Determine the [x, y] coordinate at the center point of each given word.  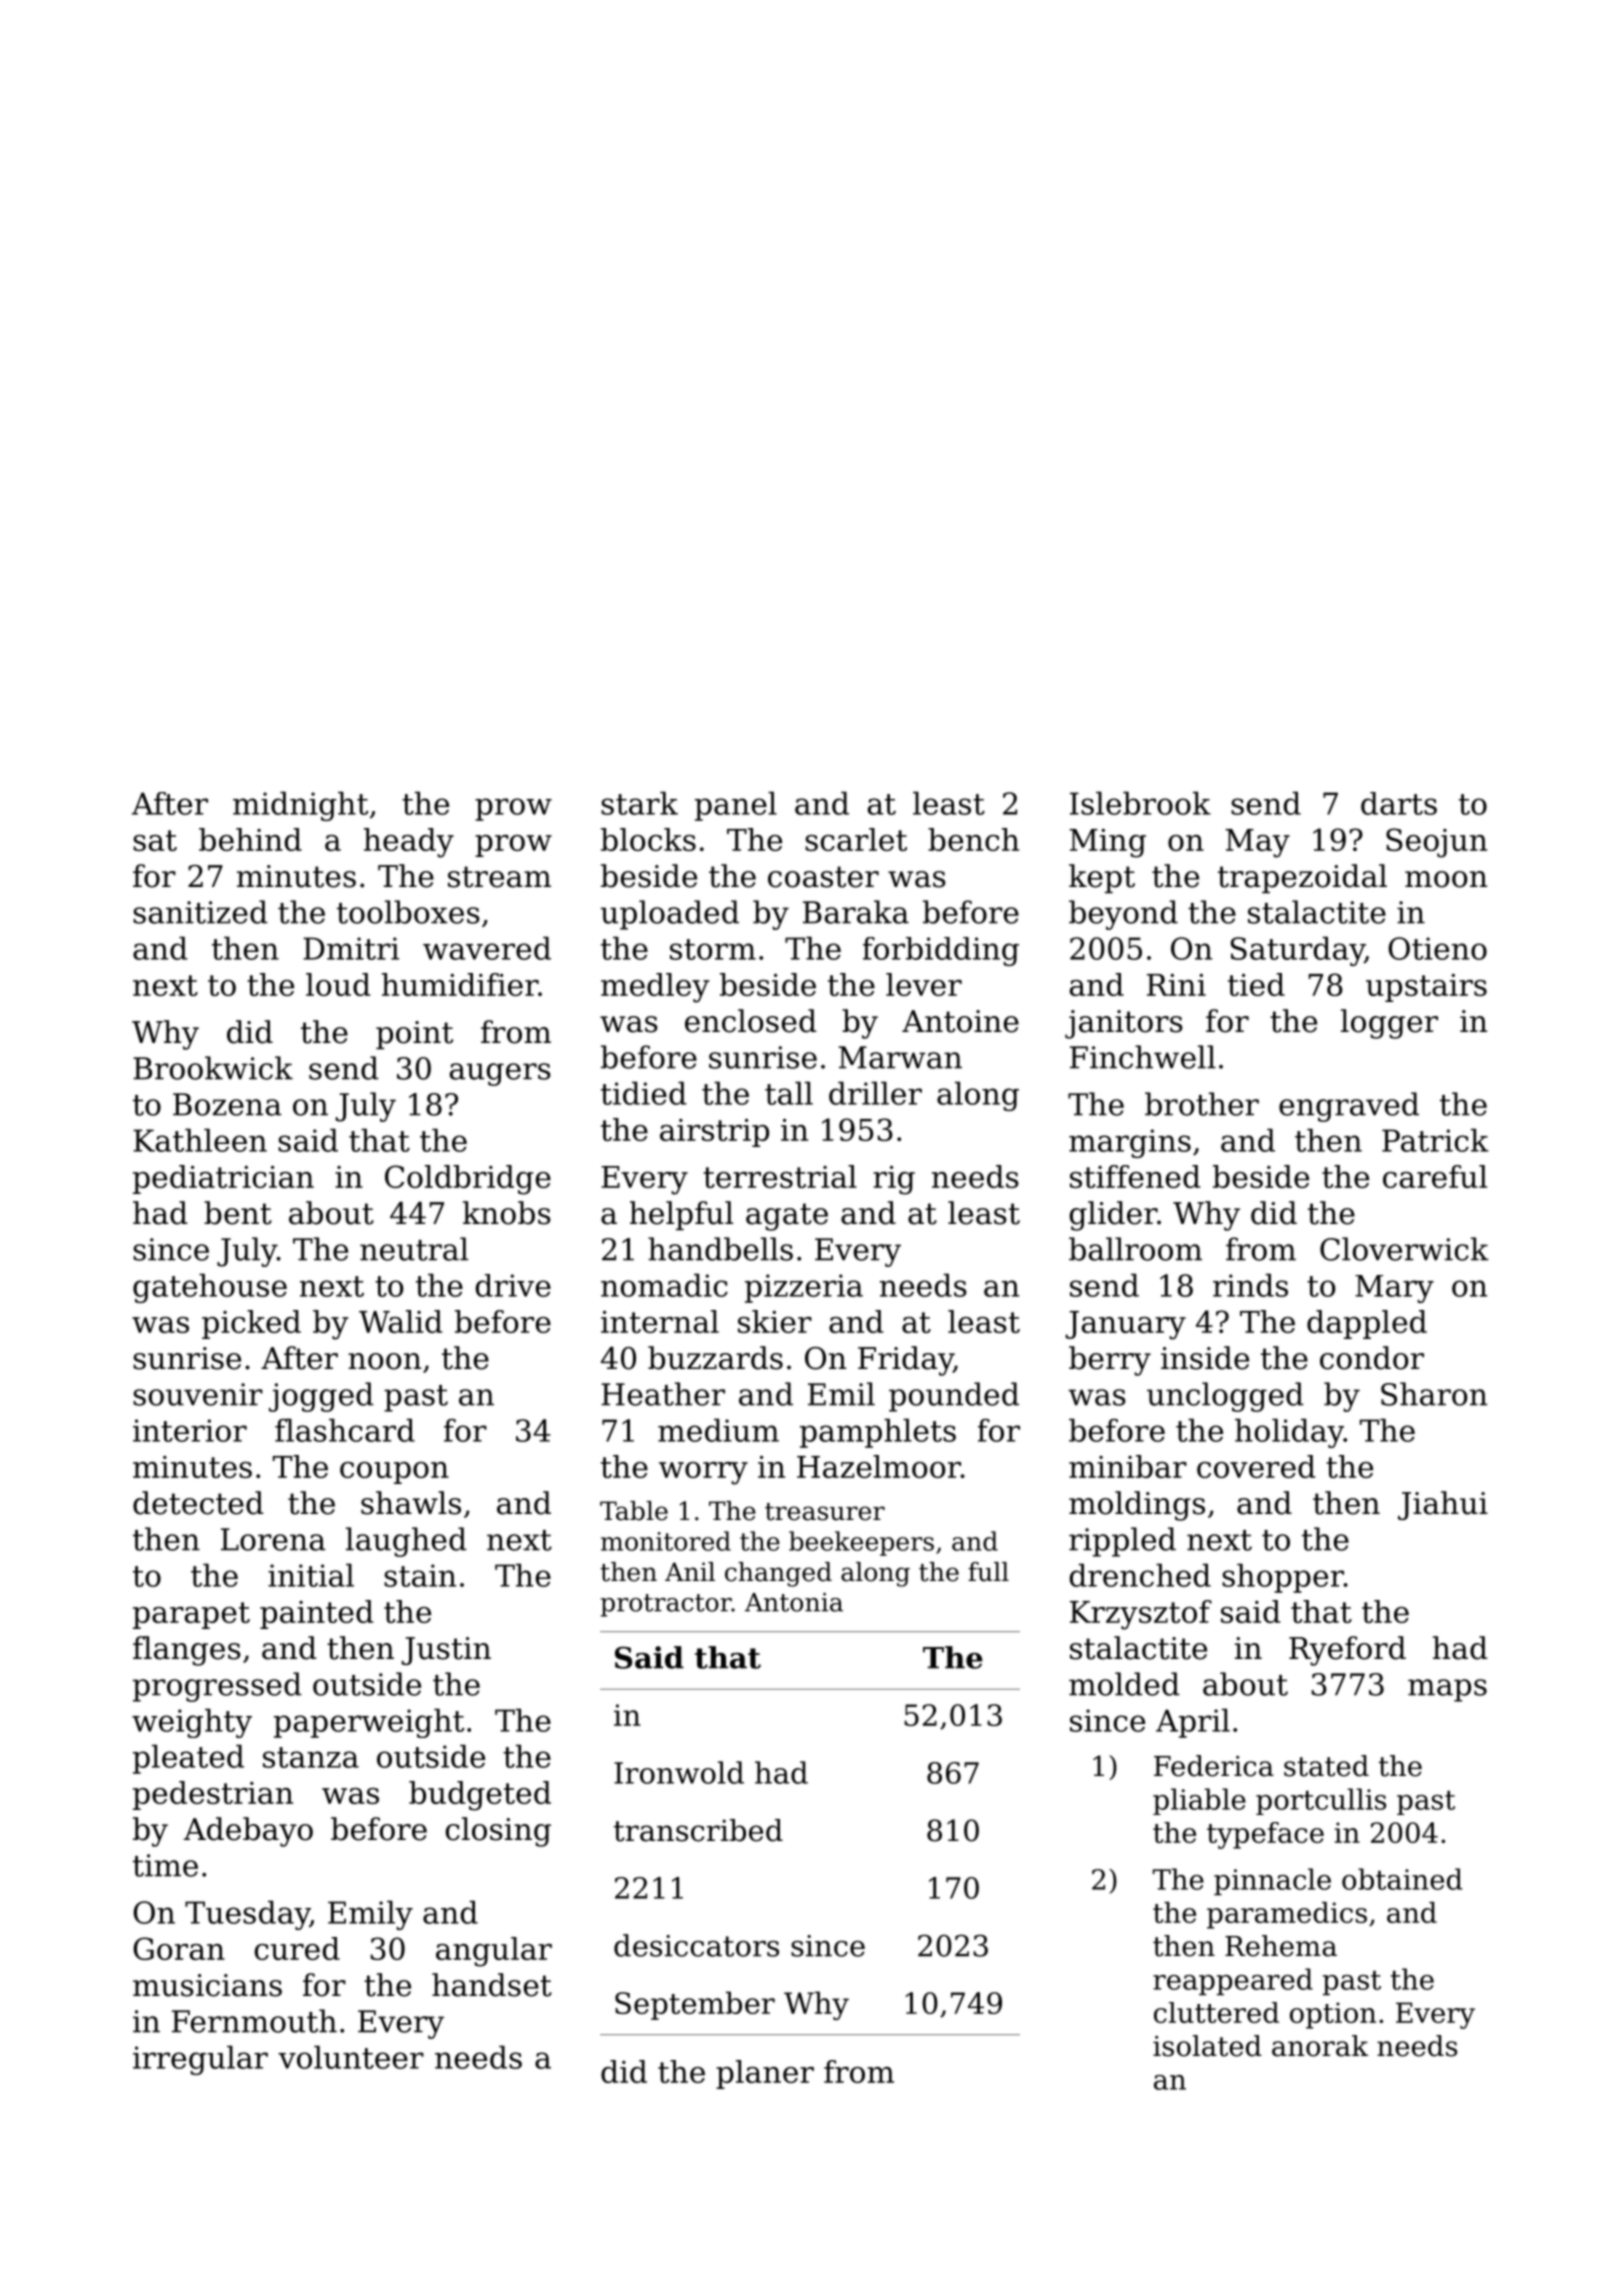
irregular [200, 2060]
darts [1399, 803]
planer [765, 2074]
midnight [300, 806]
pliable [1199, 1801]
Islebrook [1140, 803]
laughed [406, 1542]
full [988, 1572]
